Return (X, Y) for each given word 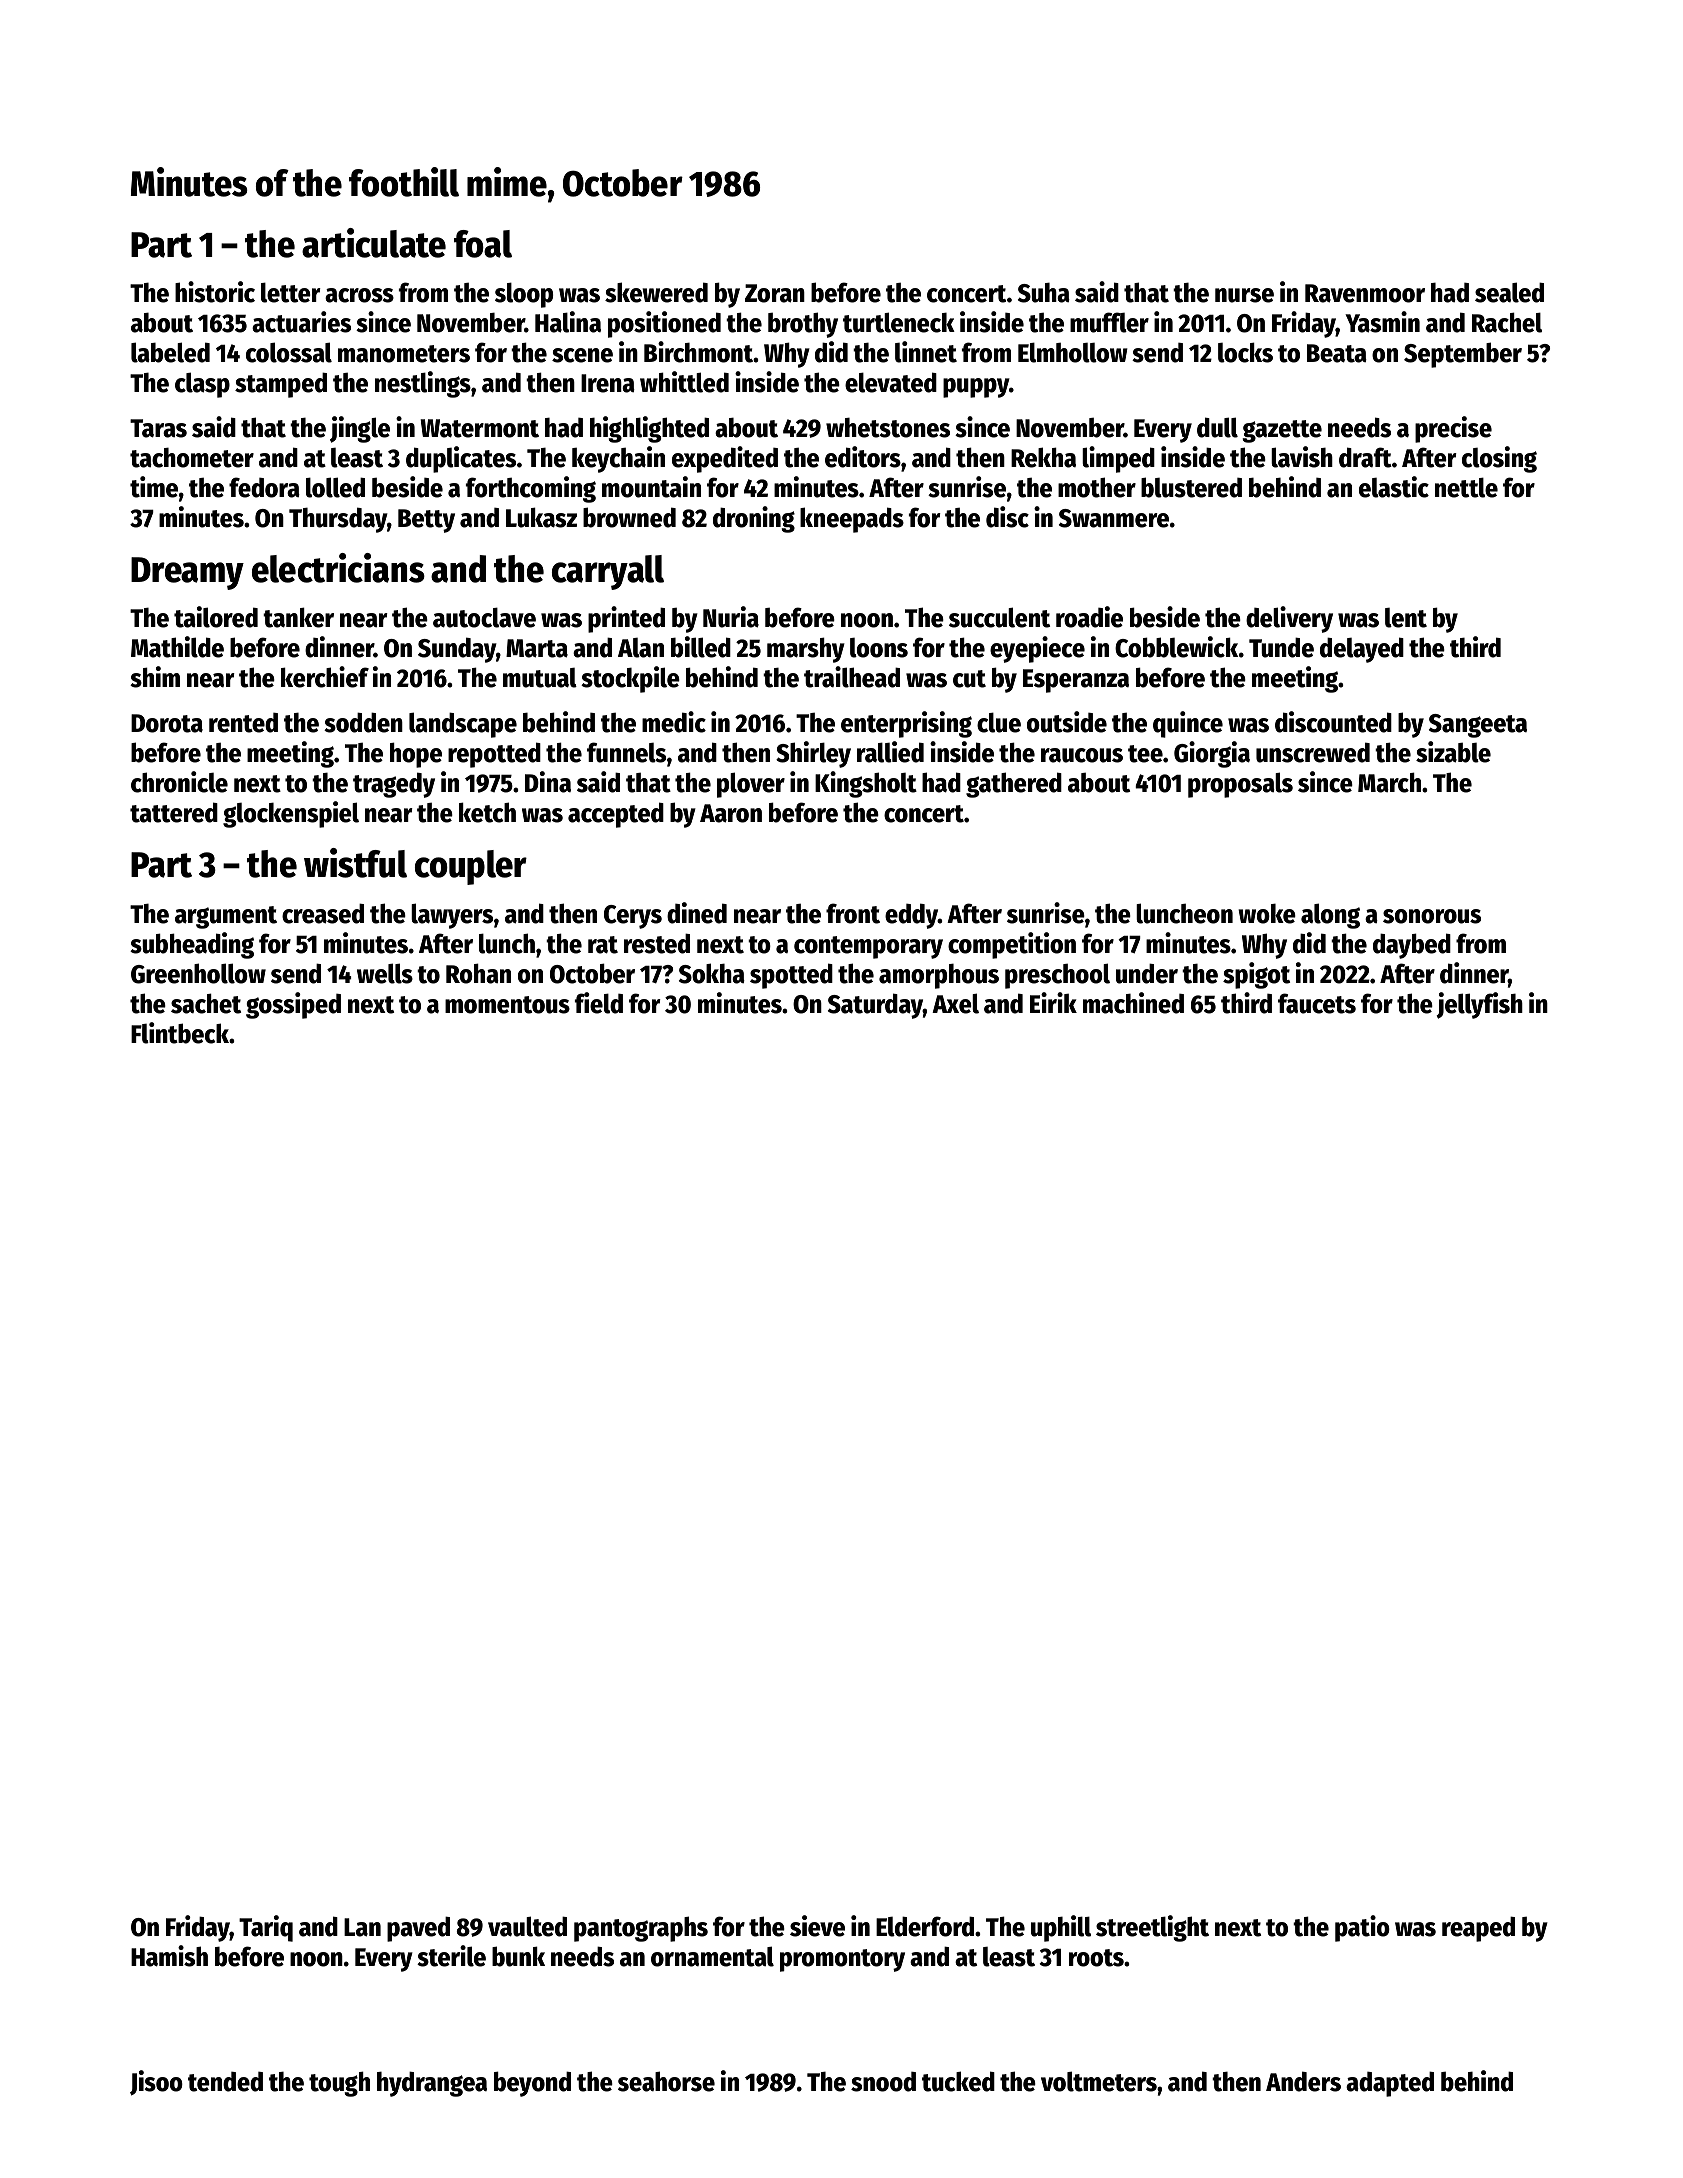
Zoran (775, 293)
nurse (1244, 295)
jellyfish (1479, 1005)
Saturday (875, 1006)
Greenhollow (198, 973)
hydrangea (432, 2084)
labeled (170, 352)
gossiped (293, 1005)
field (599, 1003)
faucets (1317, 1003)
